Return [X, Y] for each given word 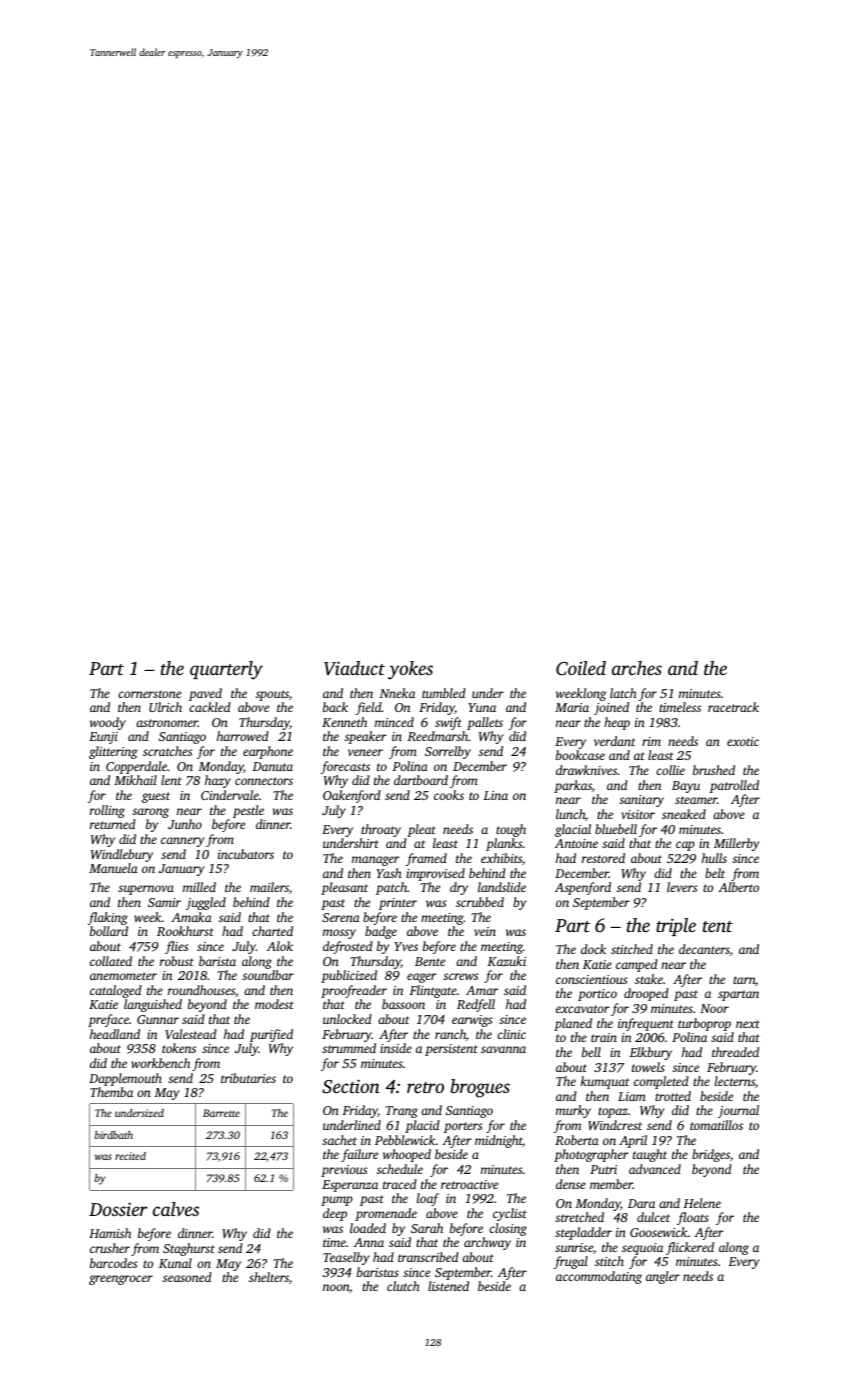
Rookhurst [185, 931]
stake [649, 979]
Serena [341, 917]
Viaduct [354, 668]
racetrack [733, 707]
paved [205, 694]
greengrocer [121, 1280]
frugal [571, 1262]
